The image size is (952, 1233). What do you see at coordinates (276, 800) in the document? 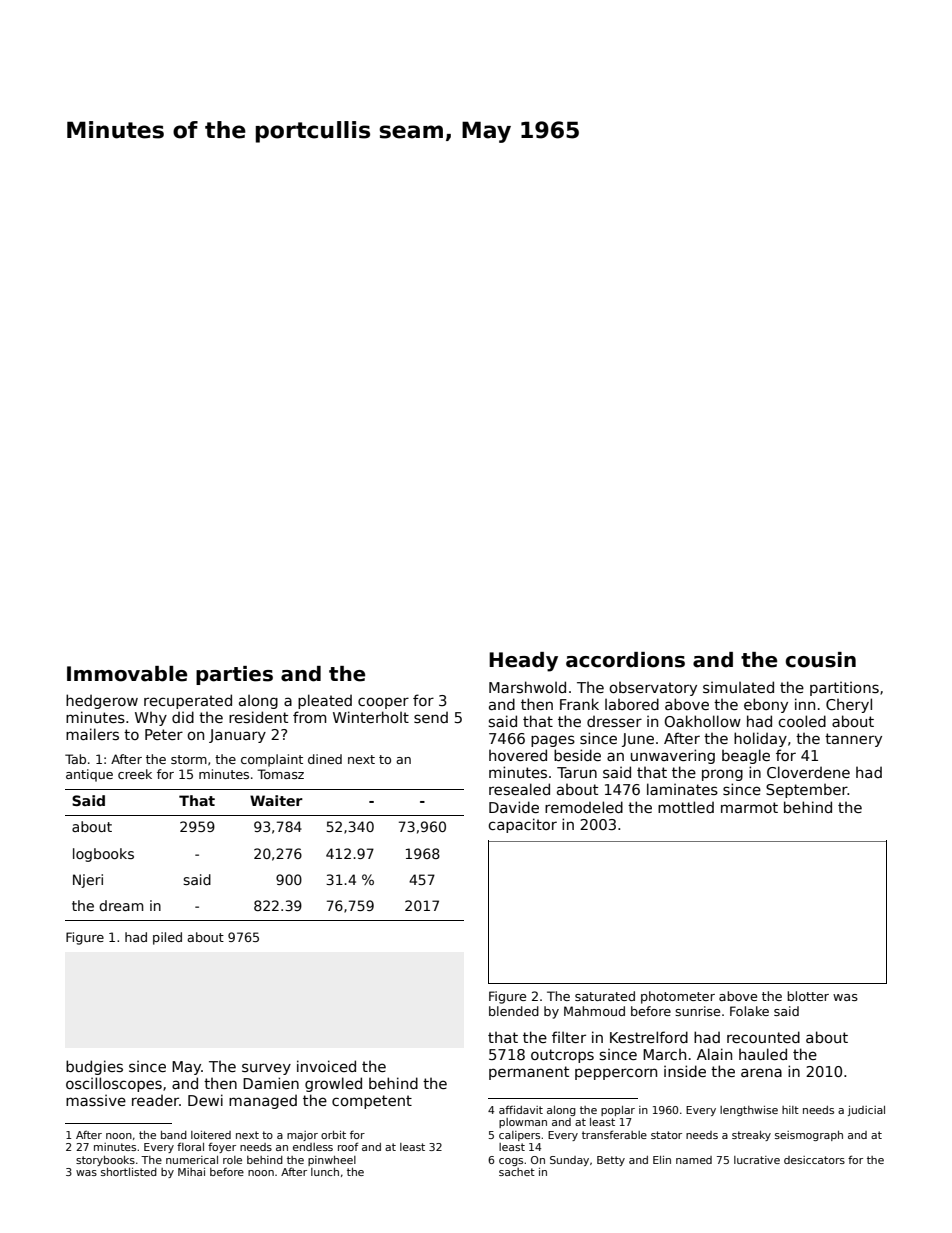
I see `Waiter` at bounding box center [276, 800].
